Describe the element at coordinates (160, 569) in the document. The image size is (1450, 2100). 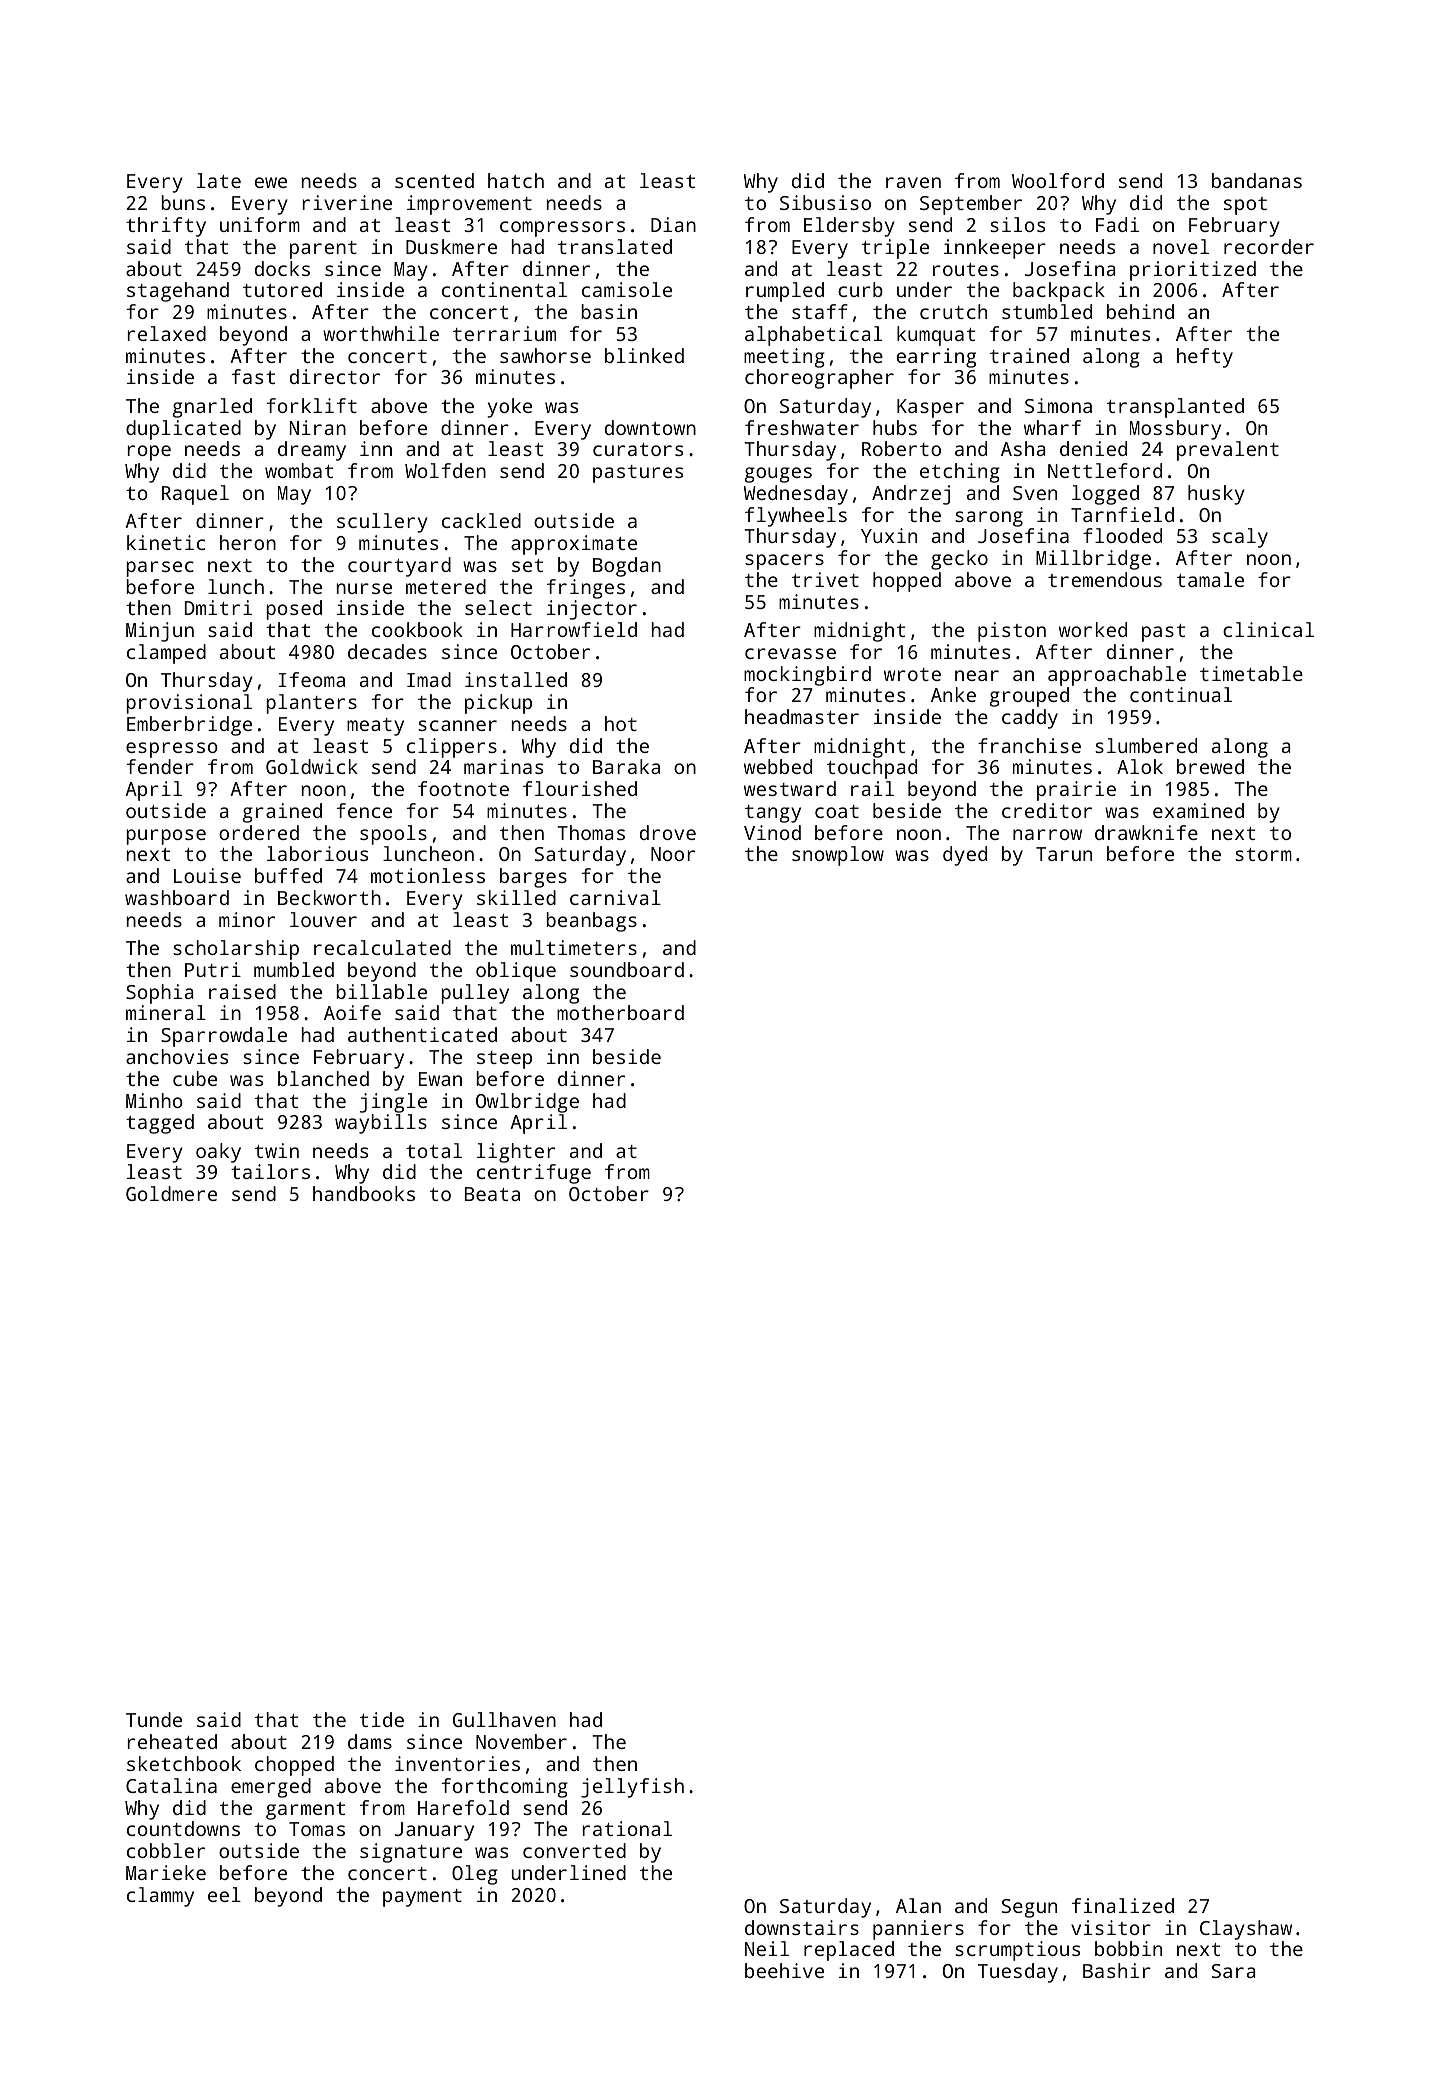
I see `parsec` at that location.
